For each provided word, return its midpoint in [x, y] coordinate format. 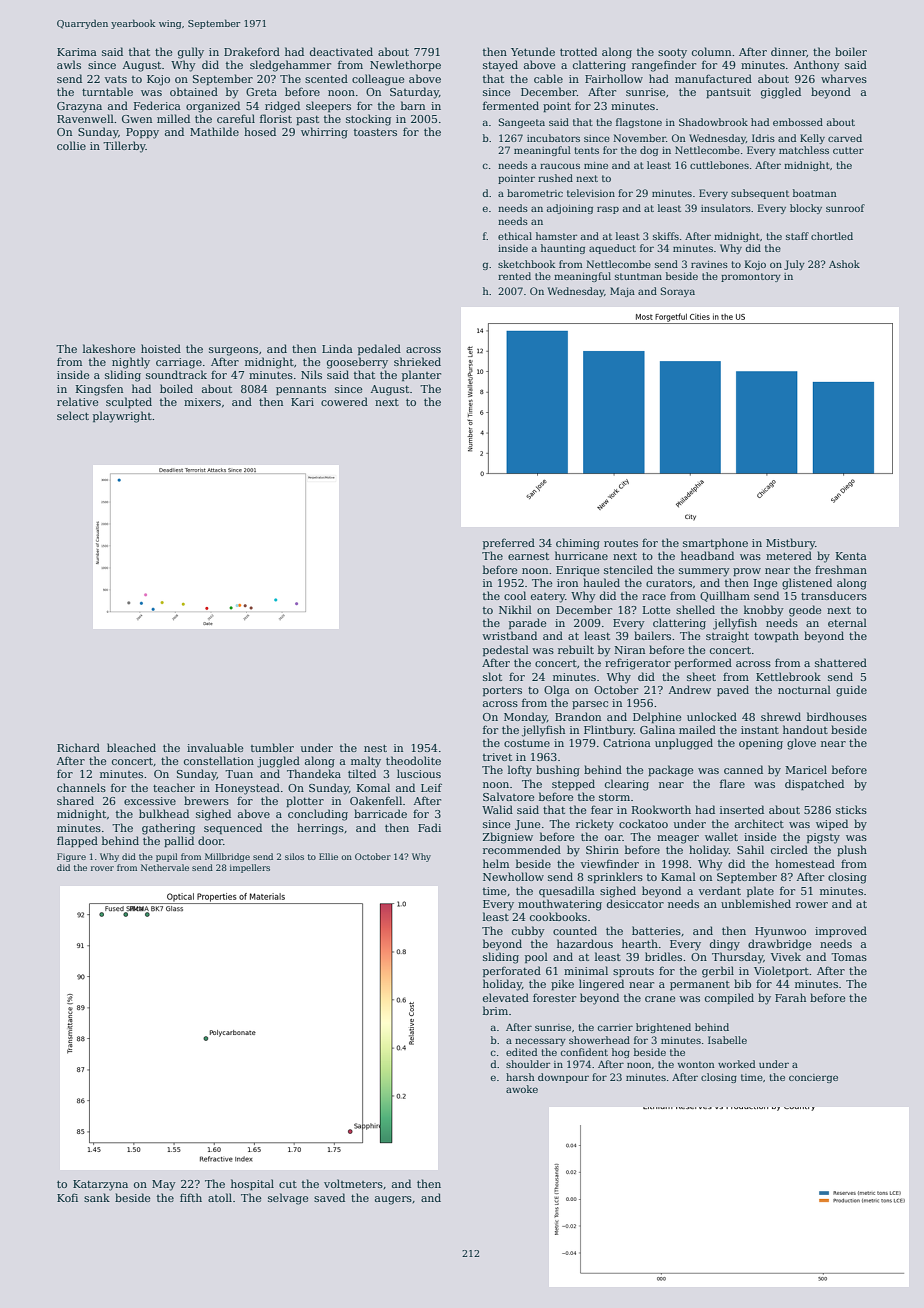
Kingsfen [99, 390]
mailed [697, 729]
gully [191, 53]
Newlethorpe [405, 65]
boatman [815, 193]
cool [515, 595]
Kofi [67, 1197]
